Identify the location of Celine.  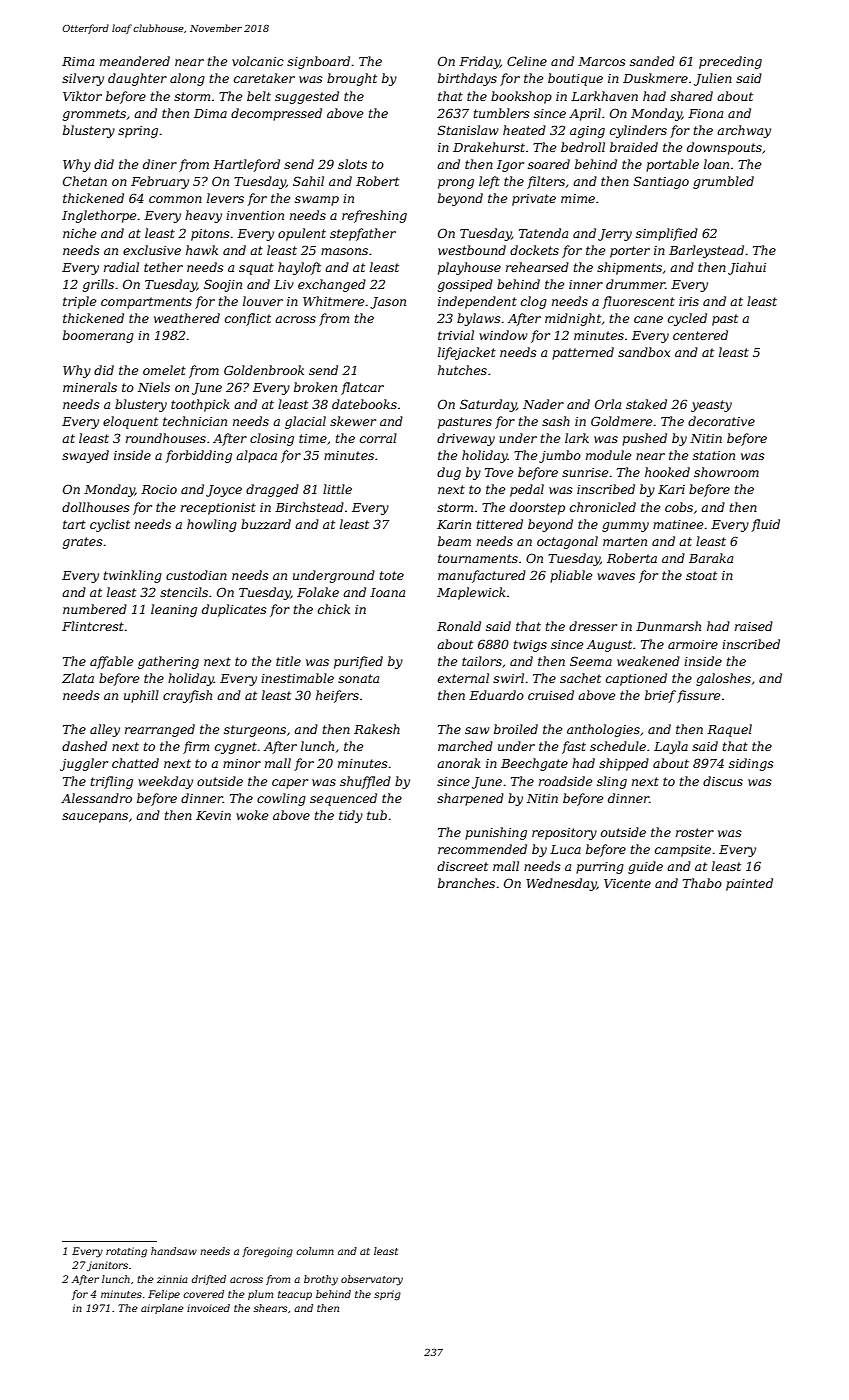
(527, 61).
